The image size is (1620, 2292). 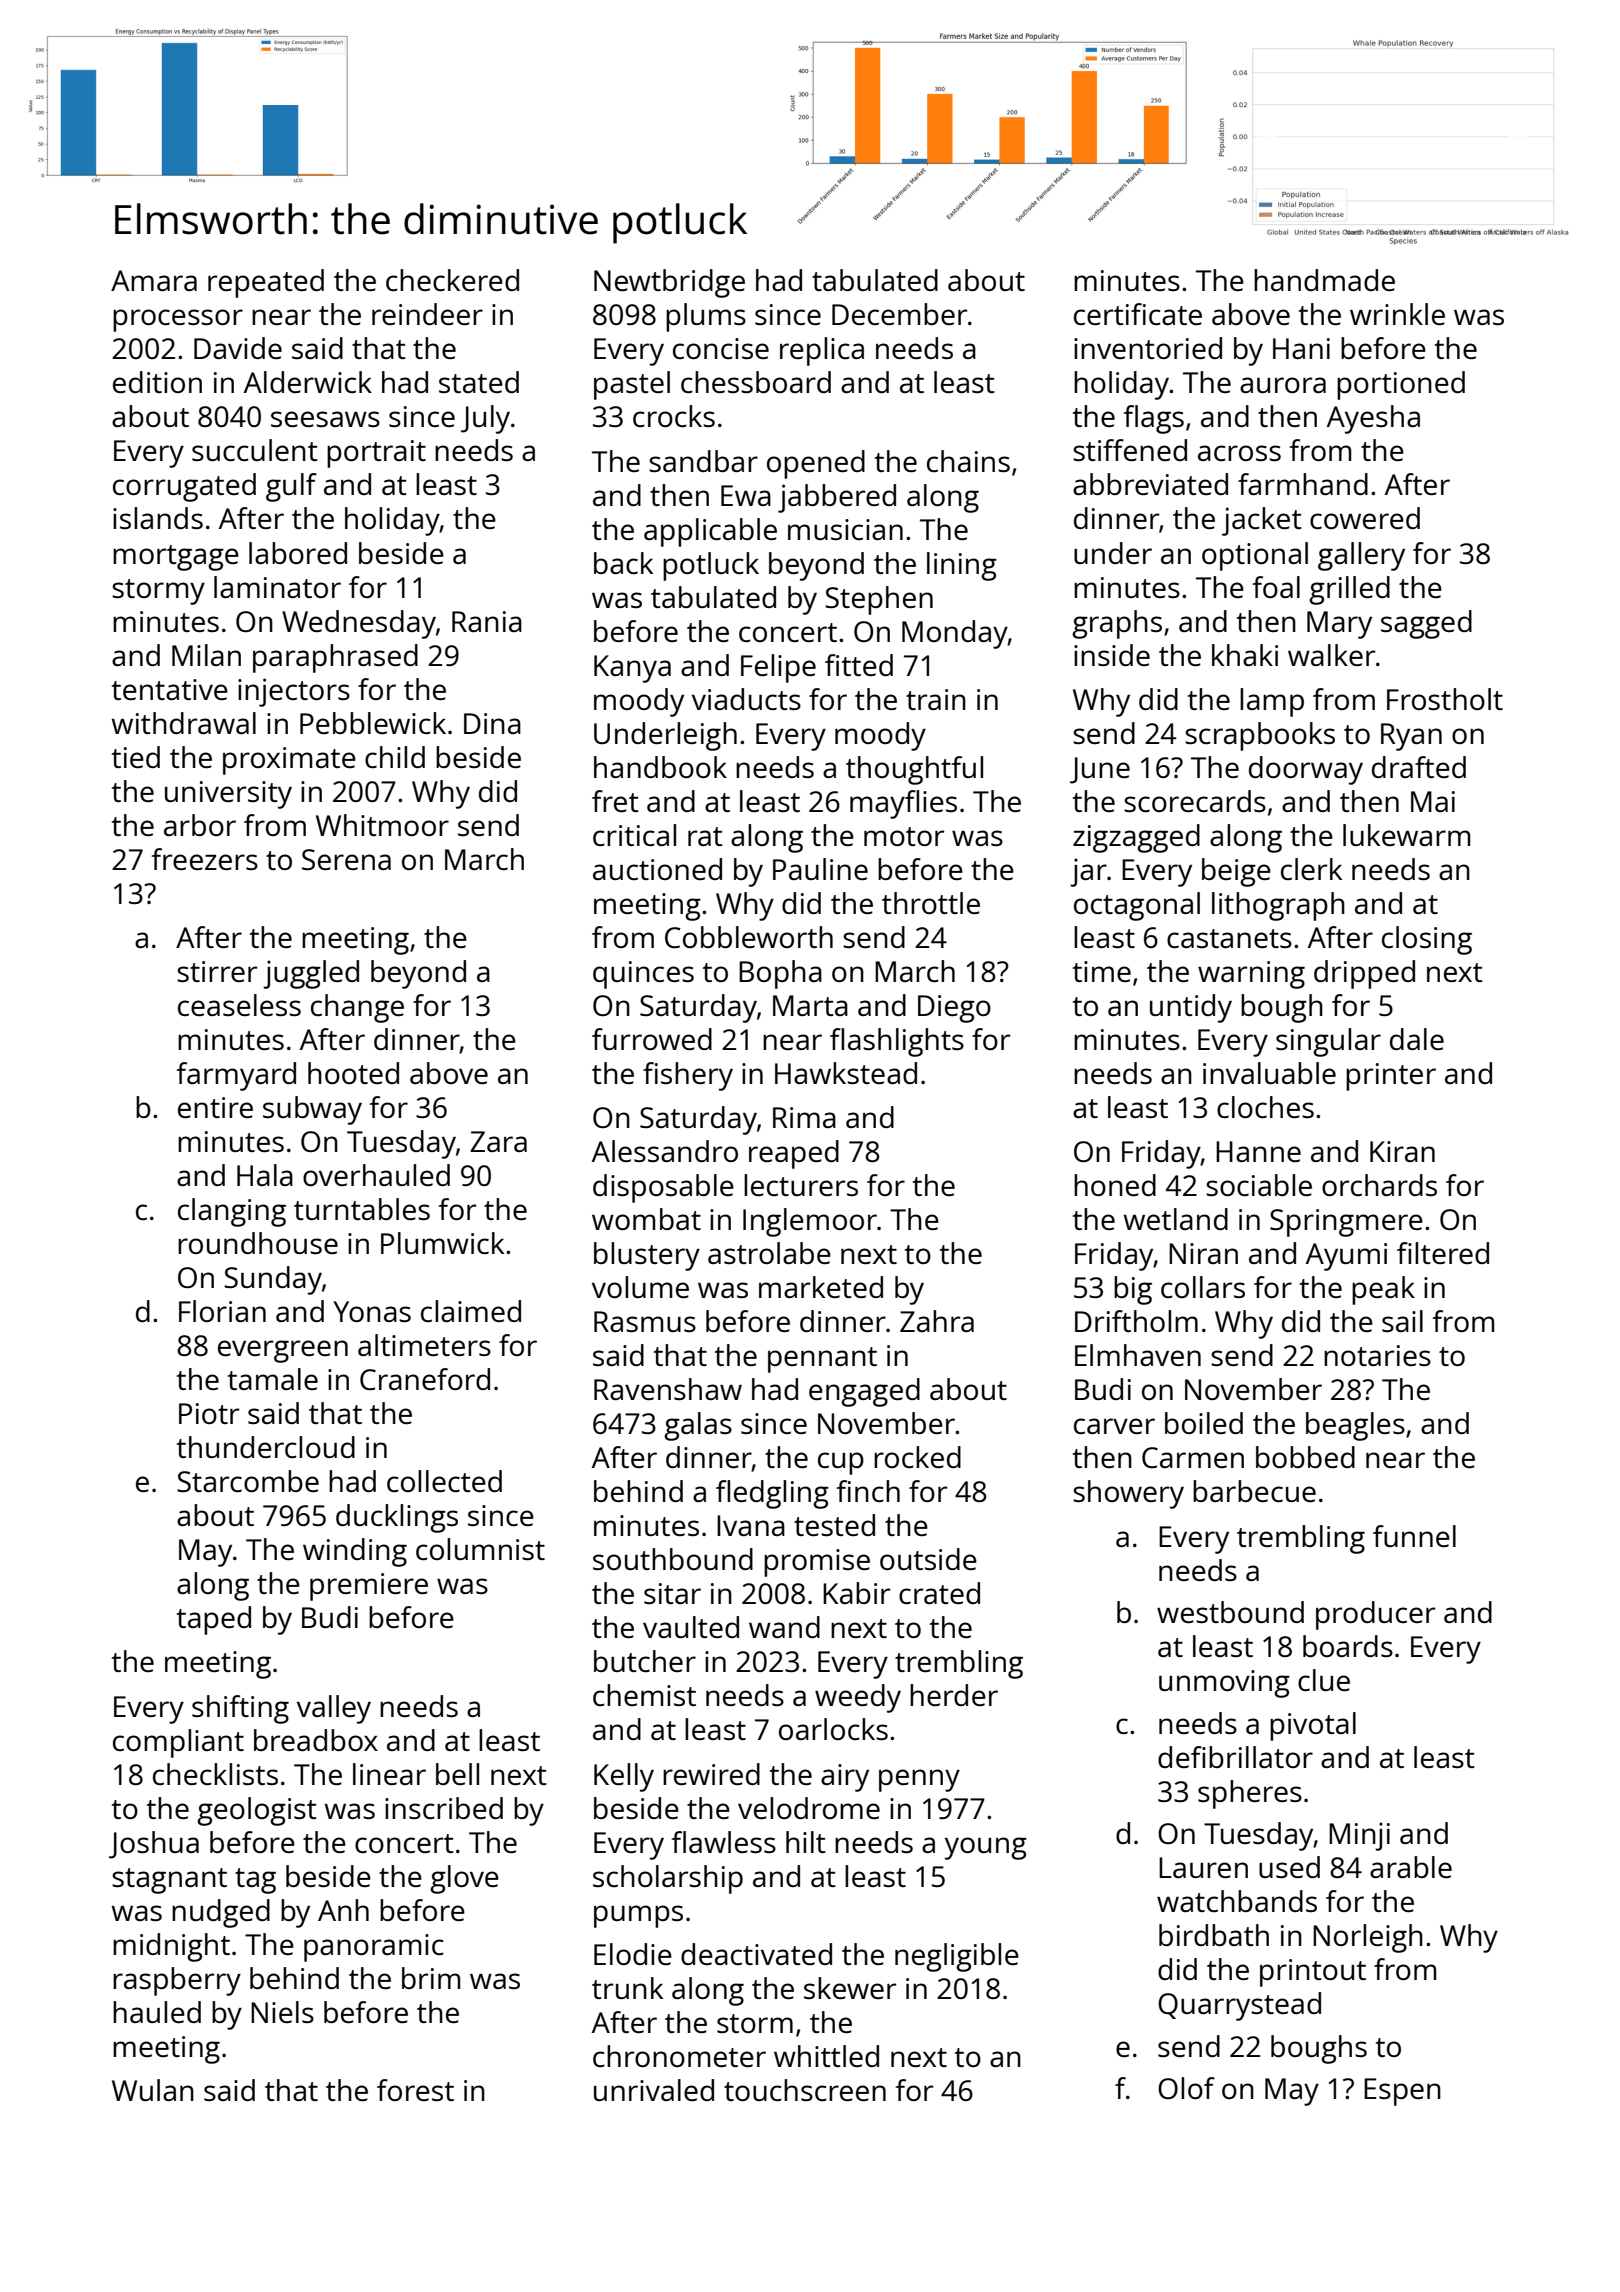 I want to click on handbook, so click(x=660, y=767).
